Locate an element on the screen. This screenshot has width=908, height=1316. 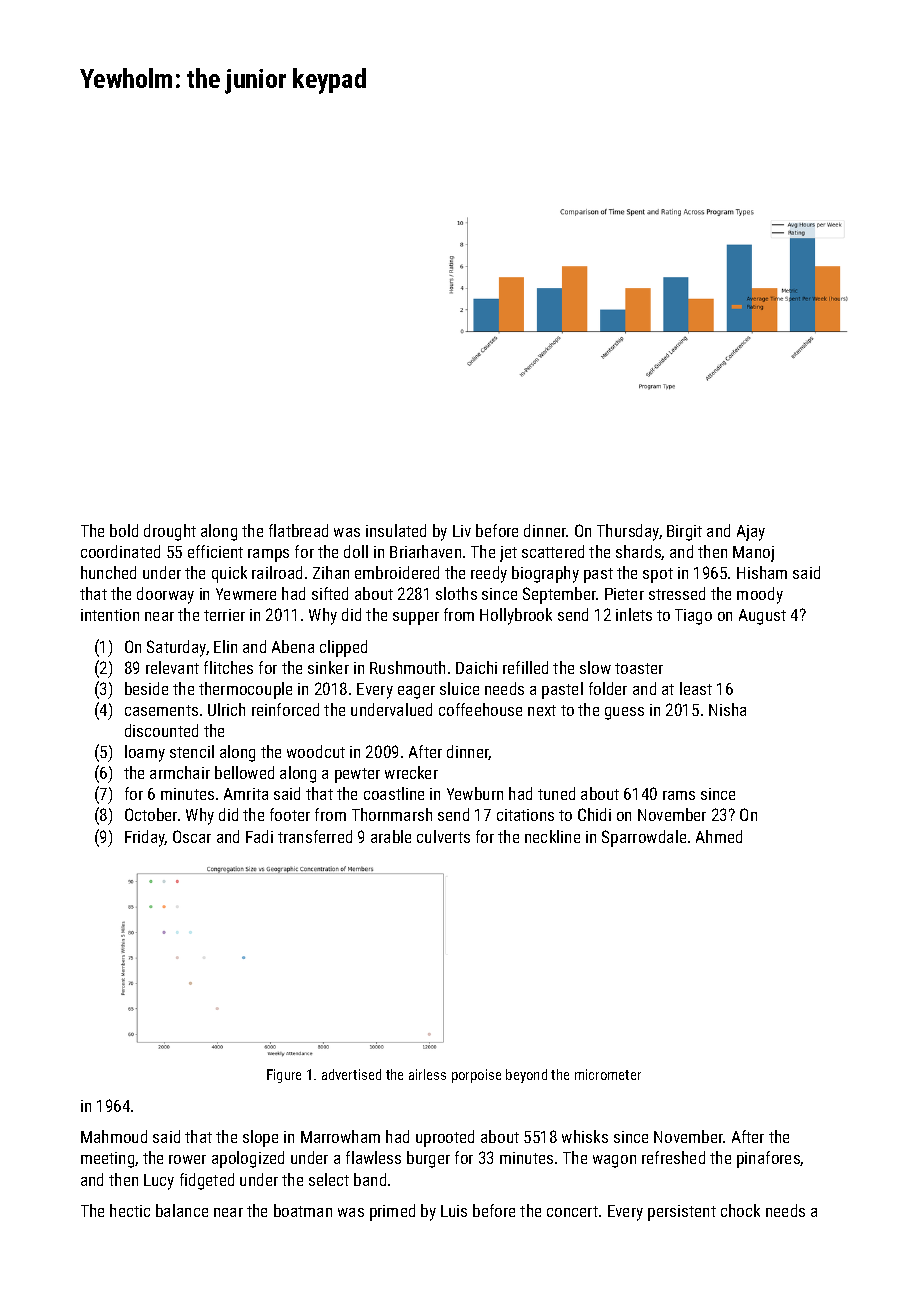
pewter is located at coordinates (357, 775).
